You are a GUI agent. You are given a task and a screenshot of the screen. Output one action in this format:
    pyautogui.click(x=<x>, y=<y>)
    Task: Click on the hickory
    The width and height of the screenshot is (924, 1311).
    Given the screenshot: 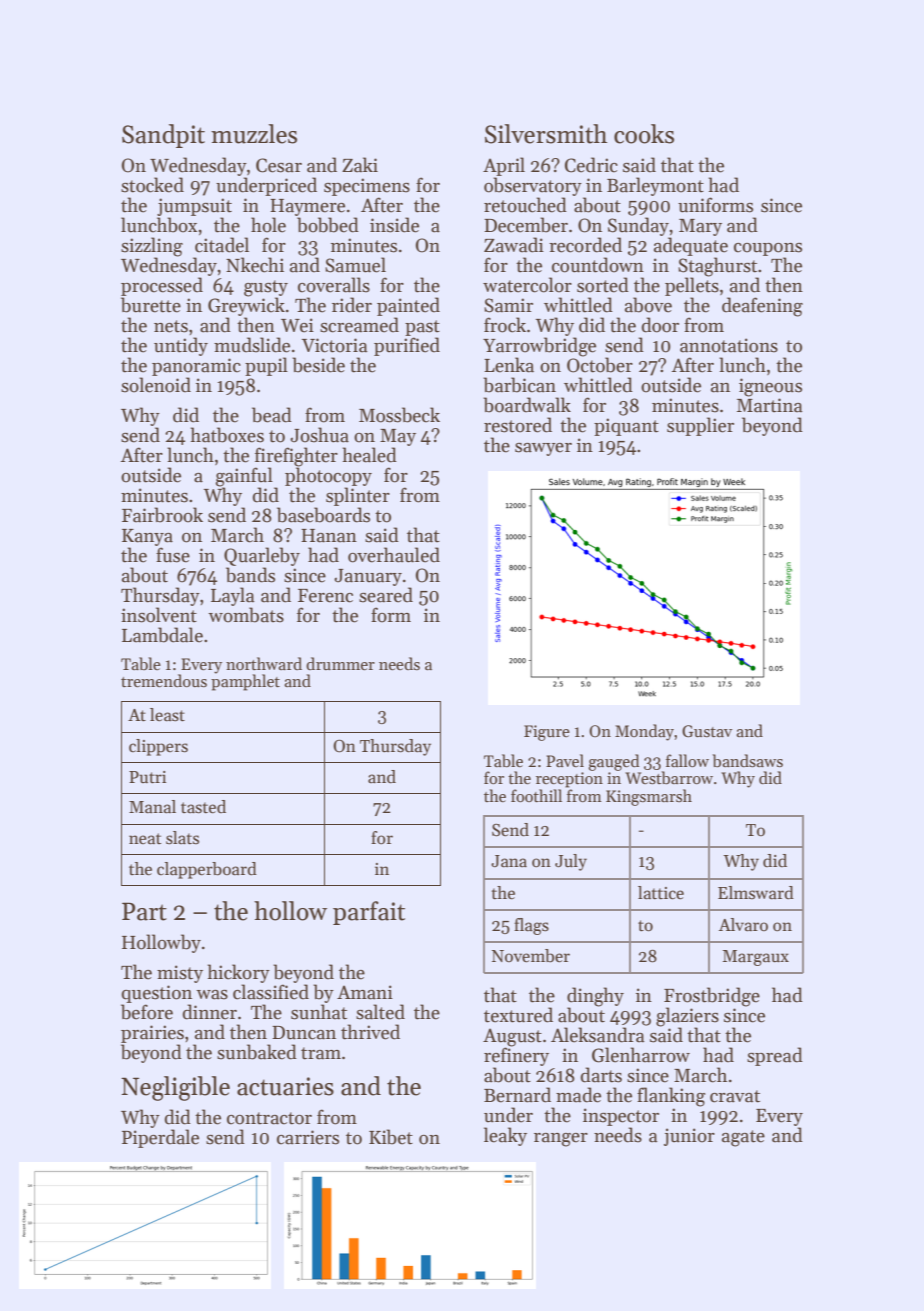 What is the action you would take?
    pyautogui.click(x=238, y=973)
